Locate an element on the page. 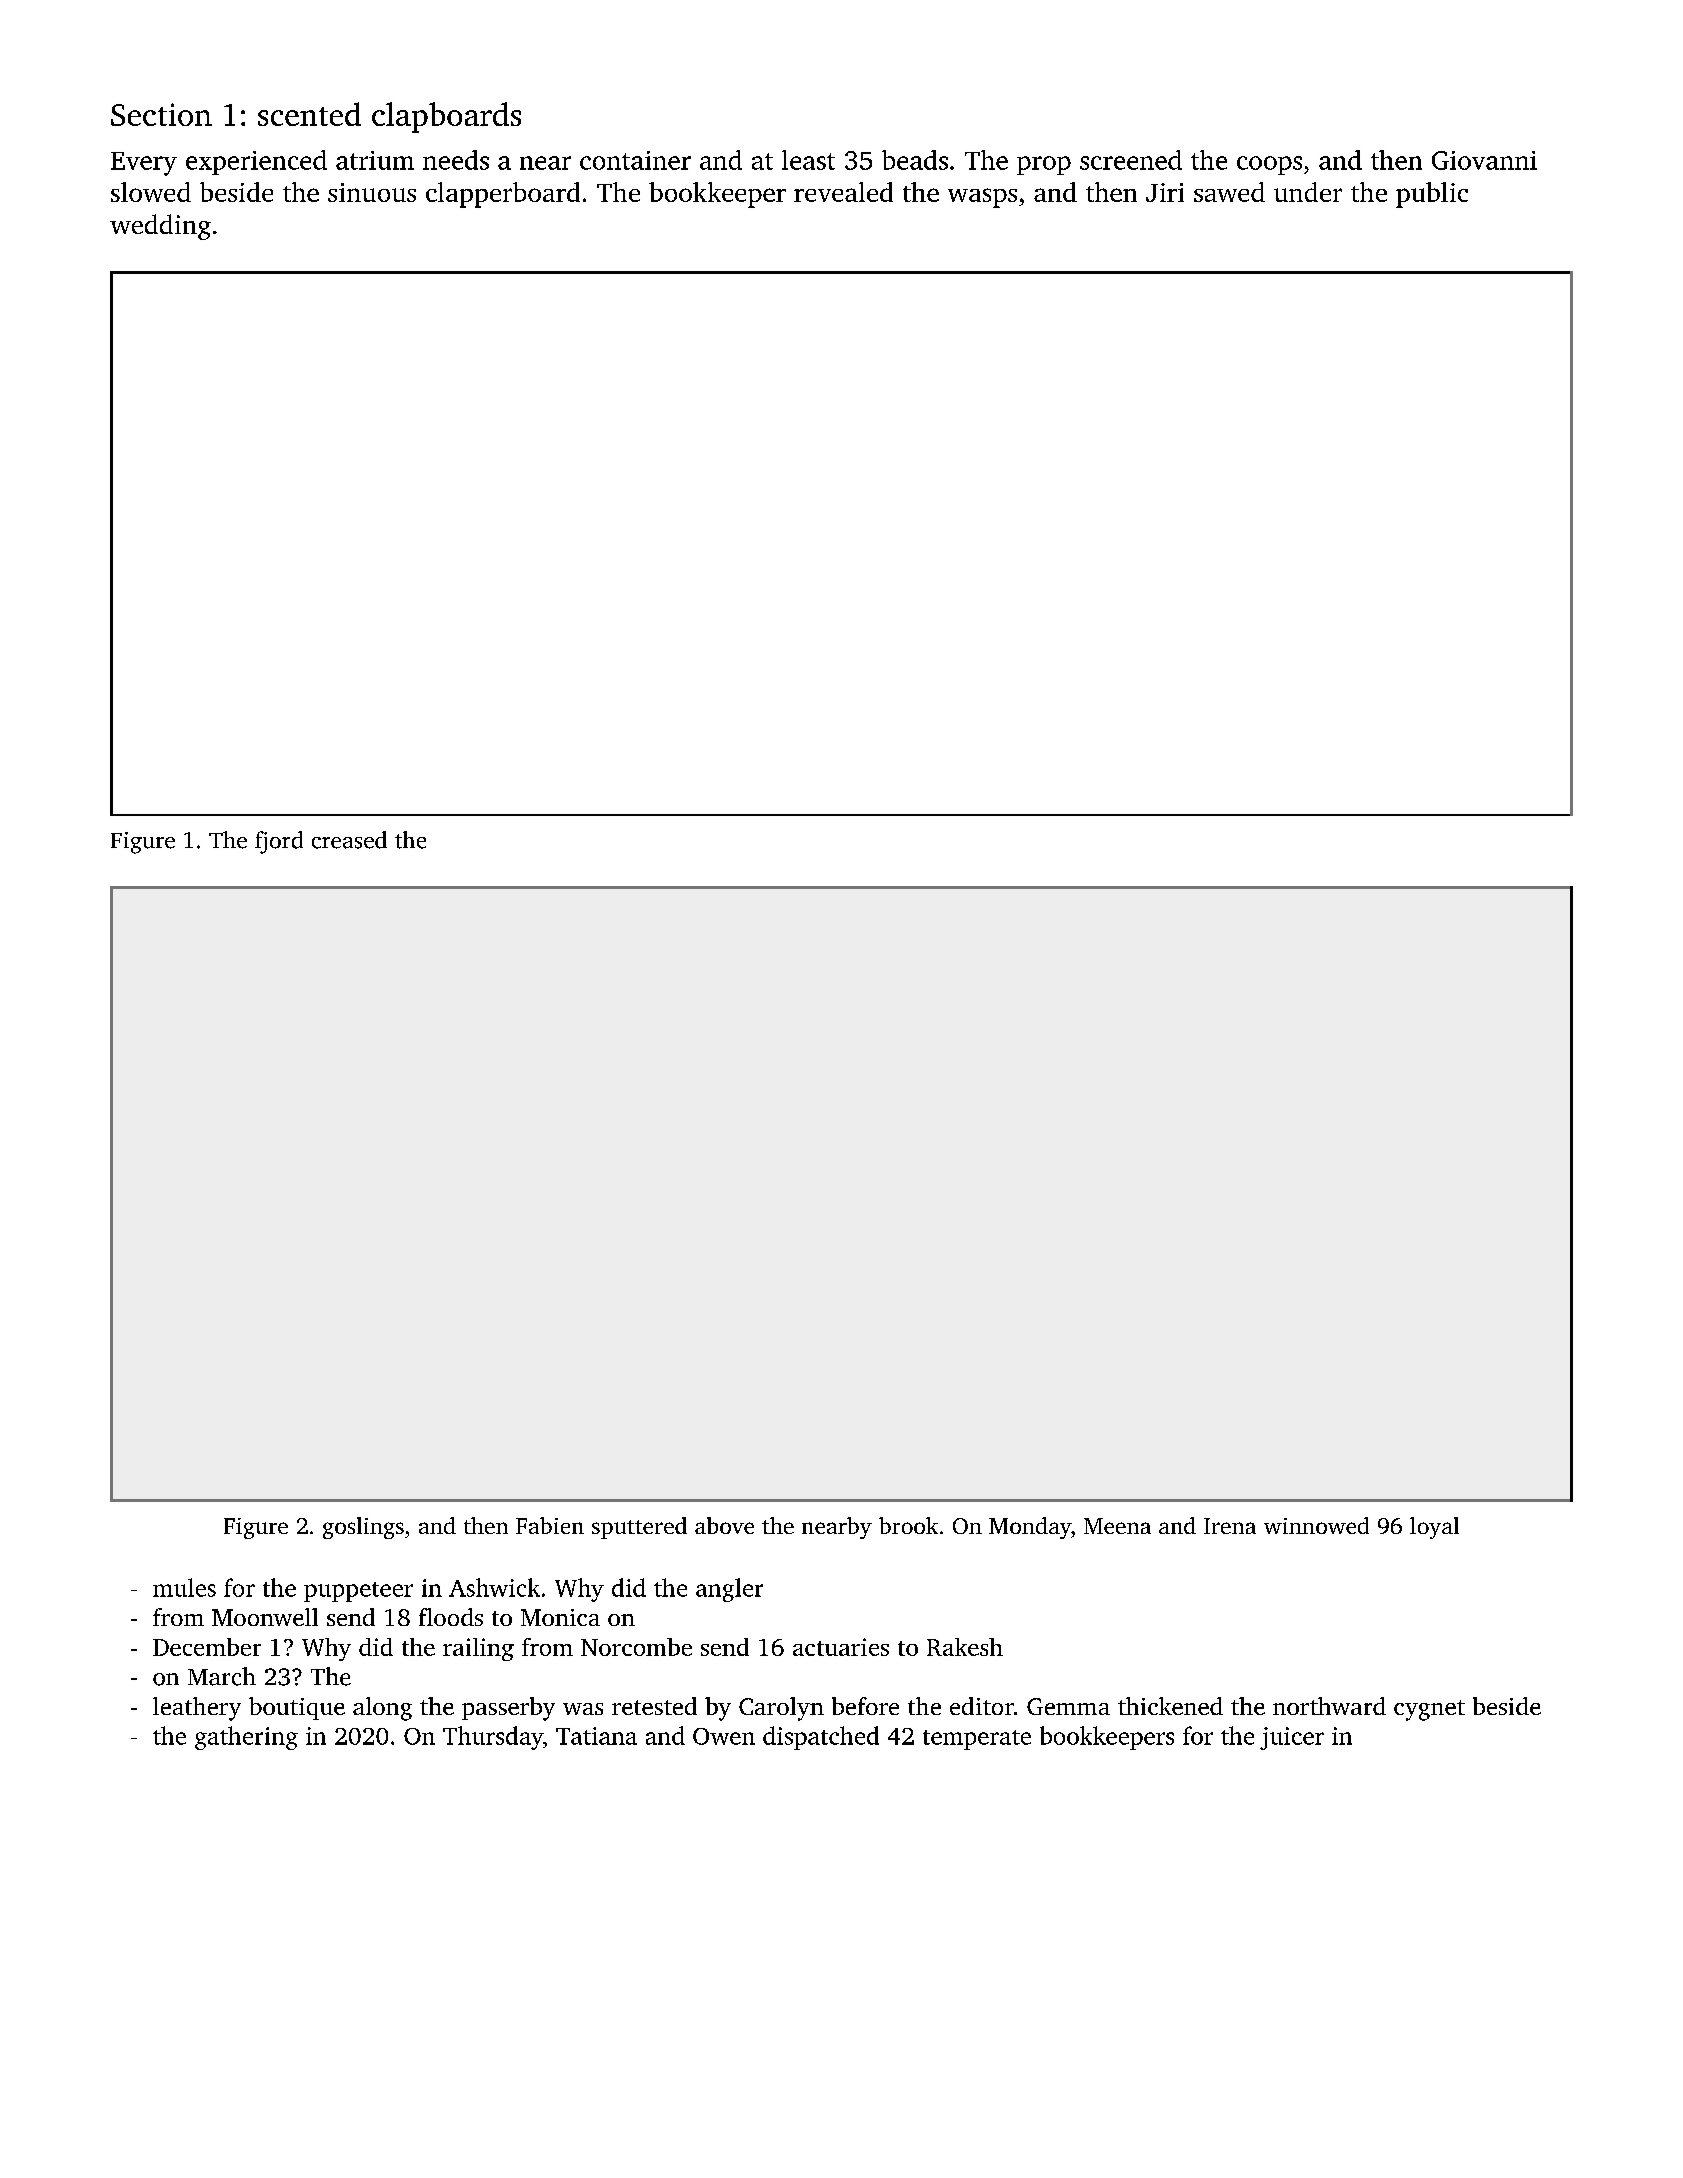 The image size is (1683, 2178). creased is located at coordinates (349, 840).
